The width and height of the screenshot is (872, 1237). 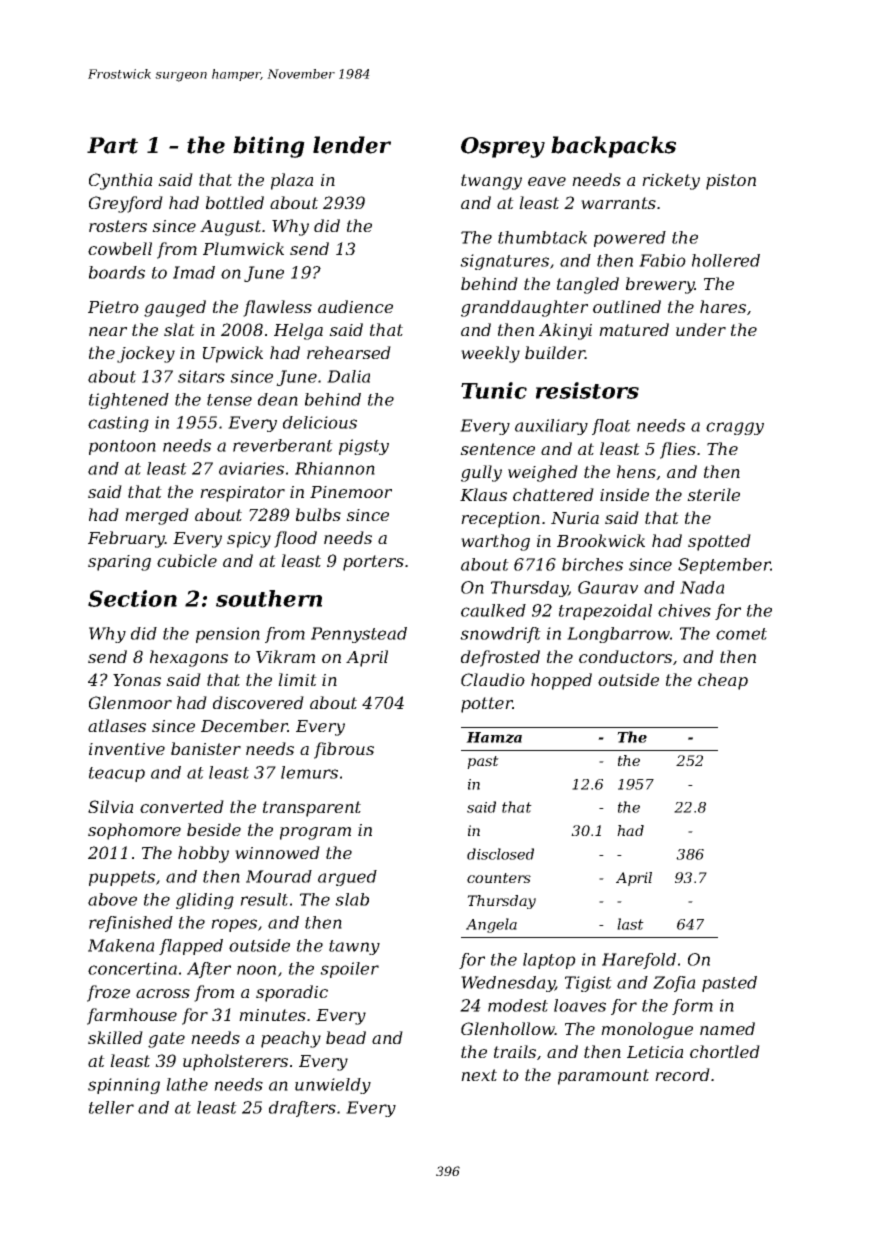 What do you see at coordinates (479, 1075) in the screenshot?
I see `next` at bounding box center [479, 1075].
